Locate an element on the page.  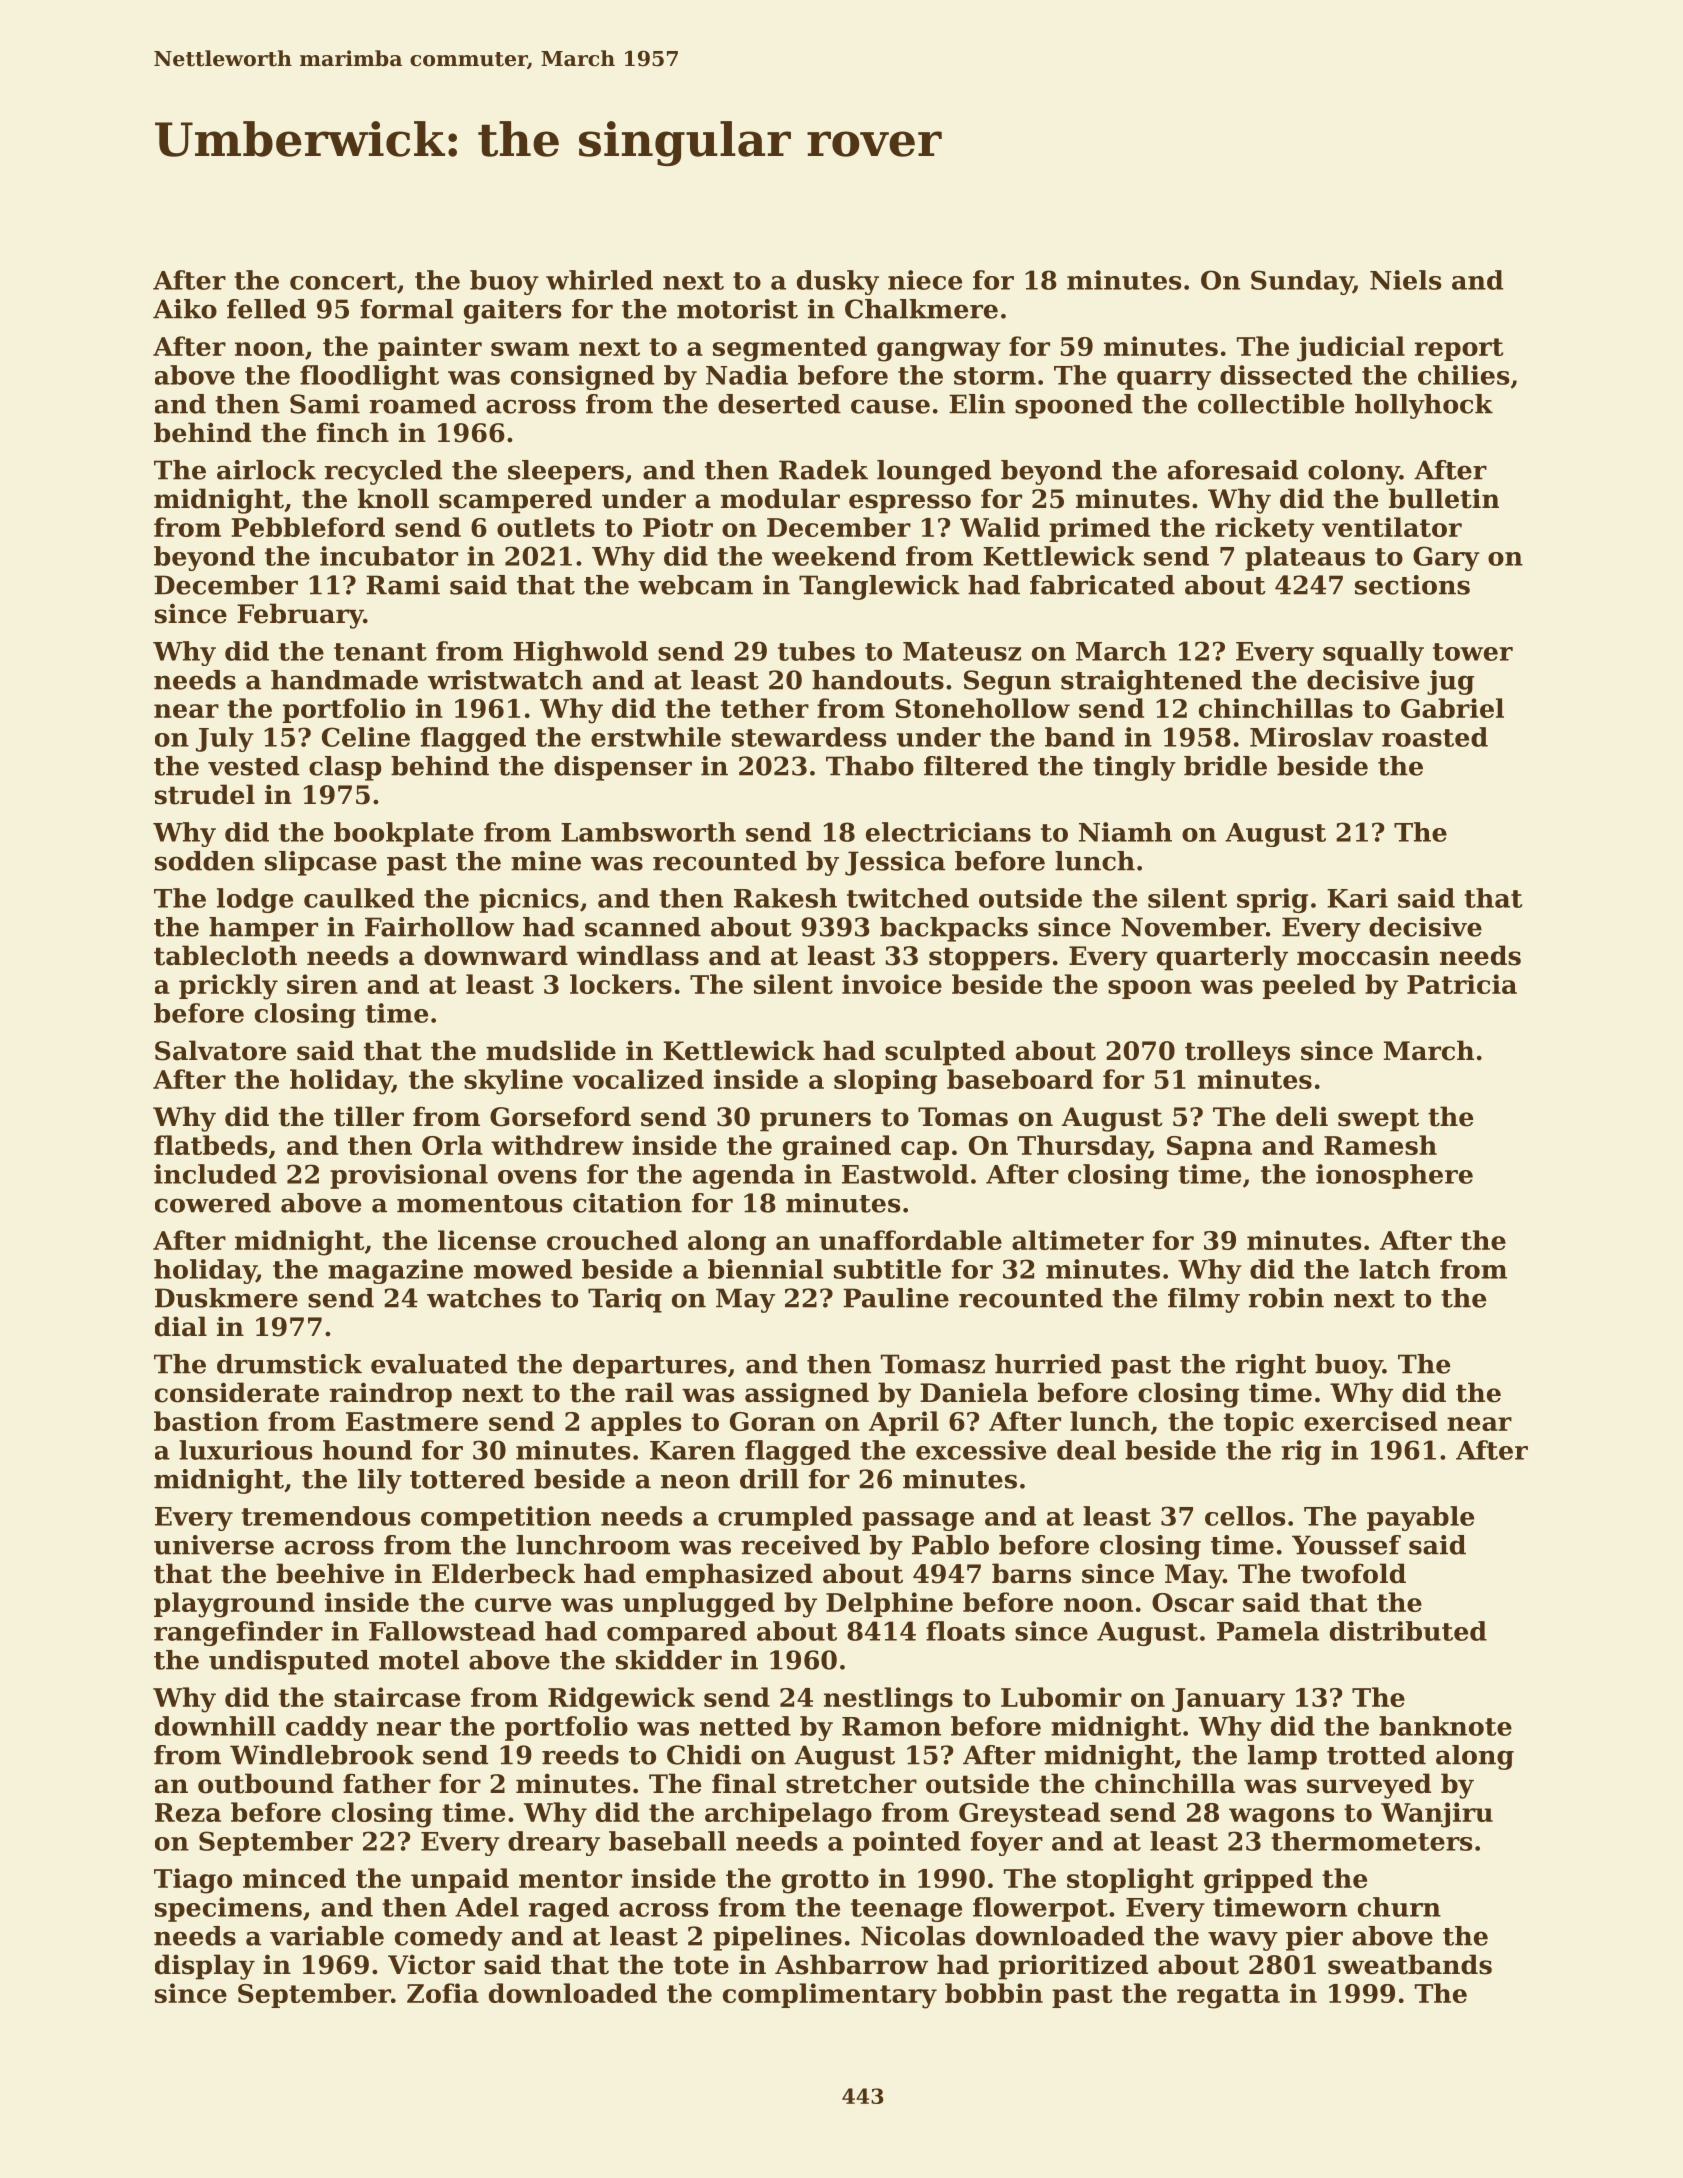
trolleys is located at coordinates (1237, 1053).
